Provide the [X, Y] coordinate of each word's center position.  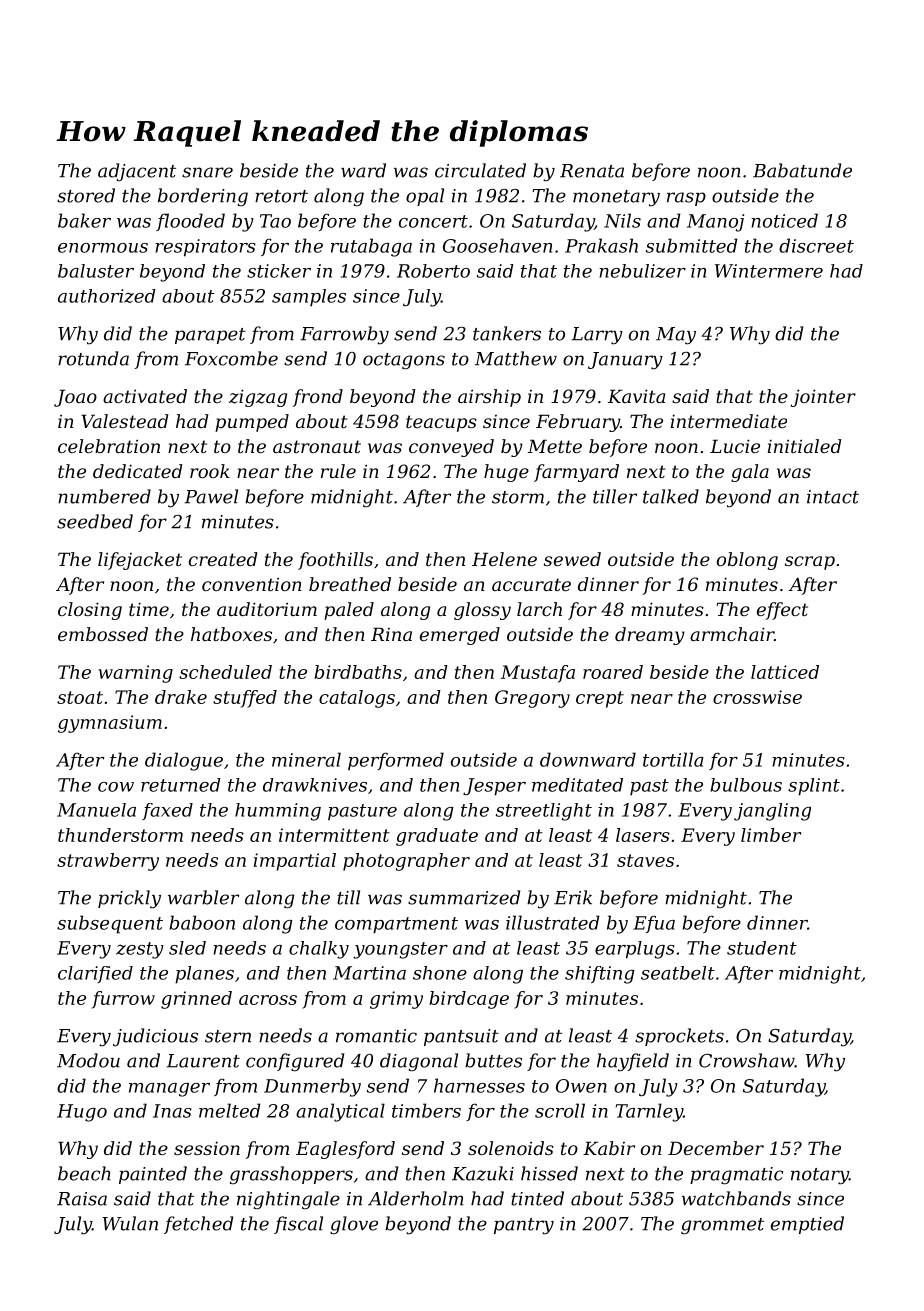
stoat [80, 697]
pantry [524, 1226]
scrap [810, 563]
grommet [722, 1226]
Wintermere [769, 271]
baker [84, 220]
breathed [350, 584]
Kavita [636, 396]
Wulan [130, 1223]
